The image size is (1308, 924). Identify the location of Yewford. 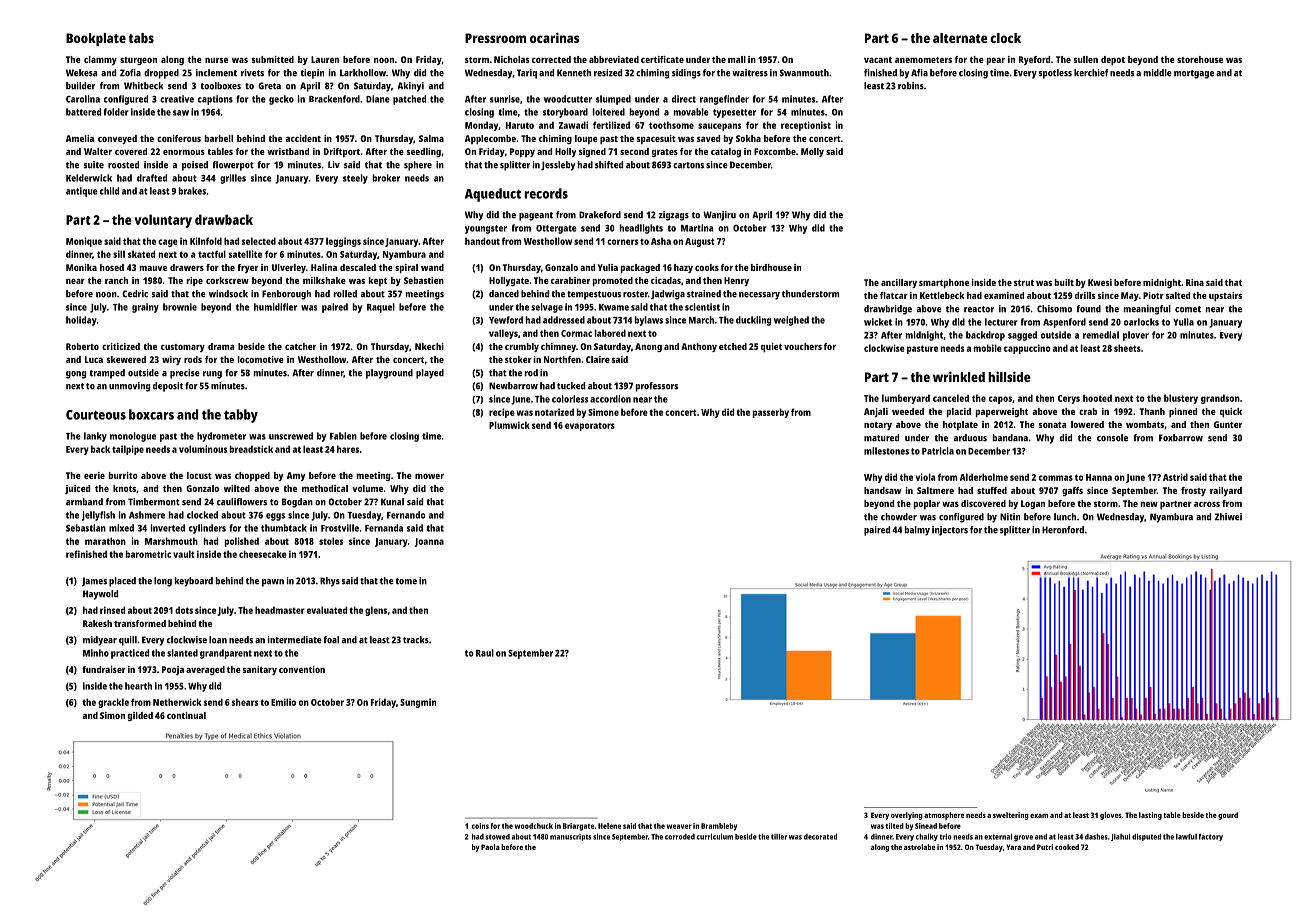
(506, 320).
